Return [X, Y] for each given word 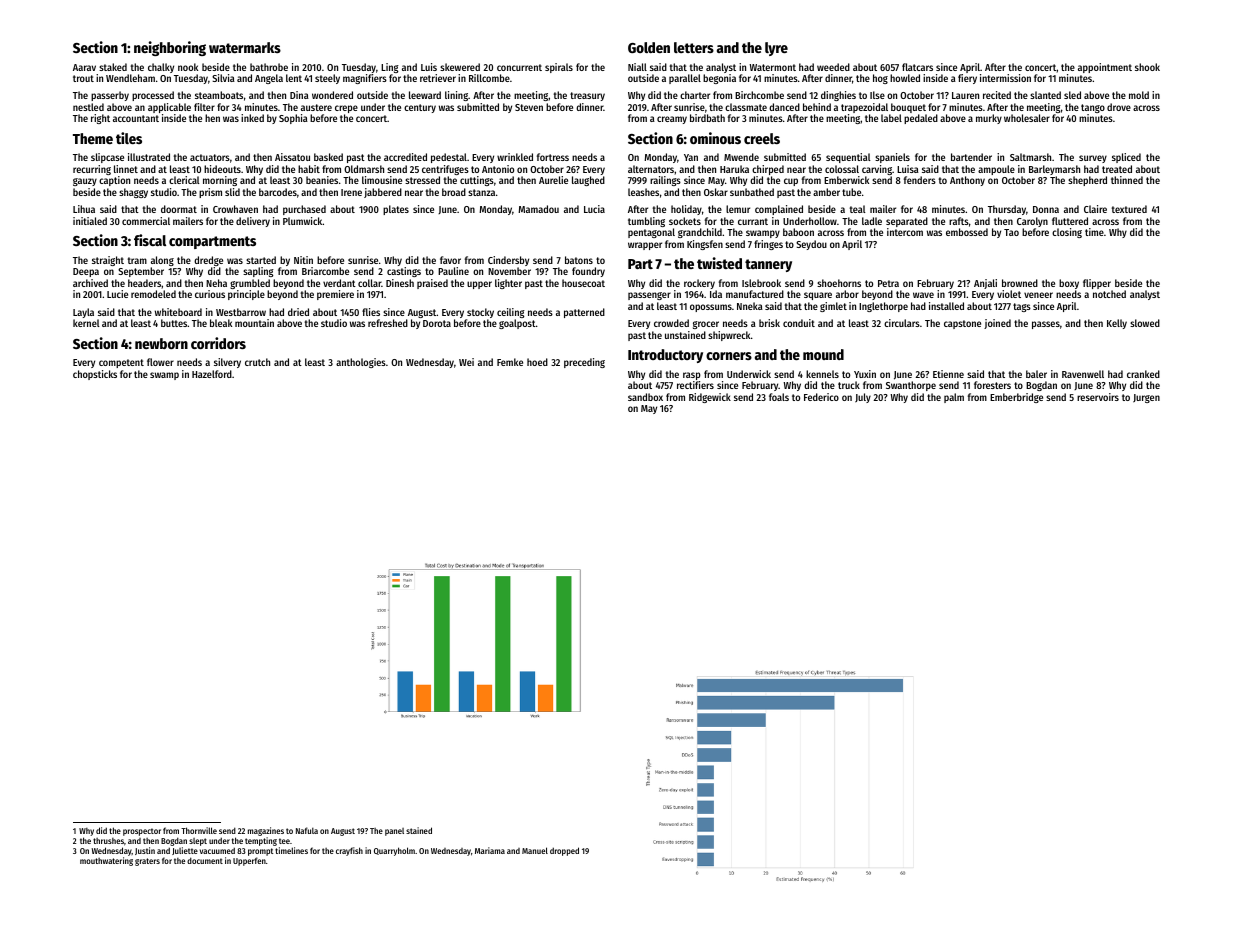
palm [954, 398]
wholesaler [1027, 118]
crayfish [349, 851]
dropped [564, 851]
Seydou [811, 245]
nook [188, 67]
